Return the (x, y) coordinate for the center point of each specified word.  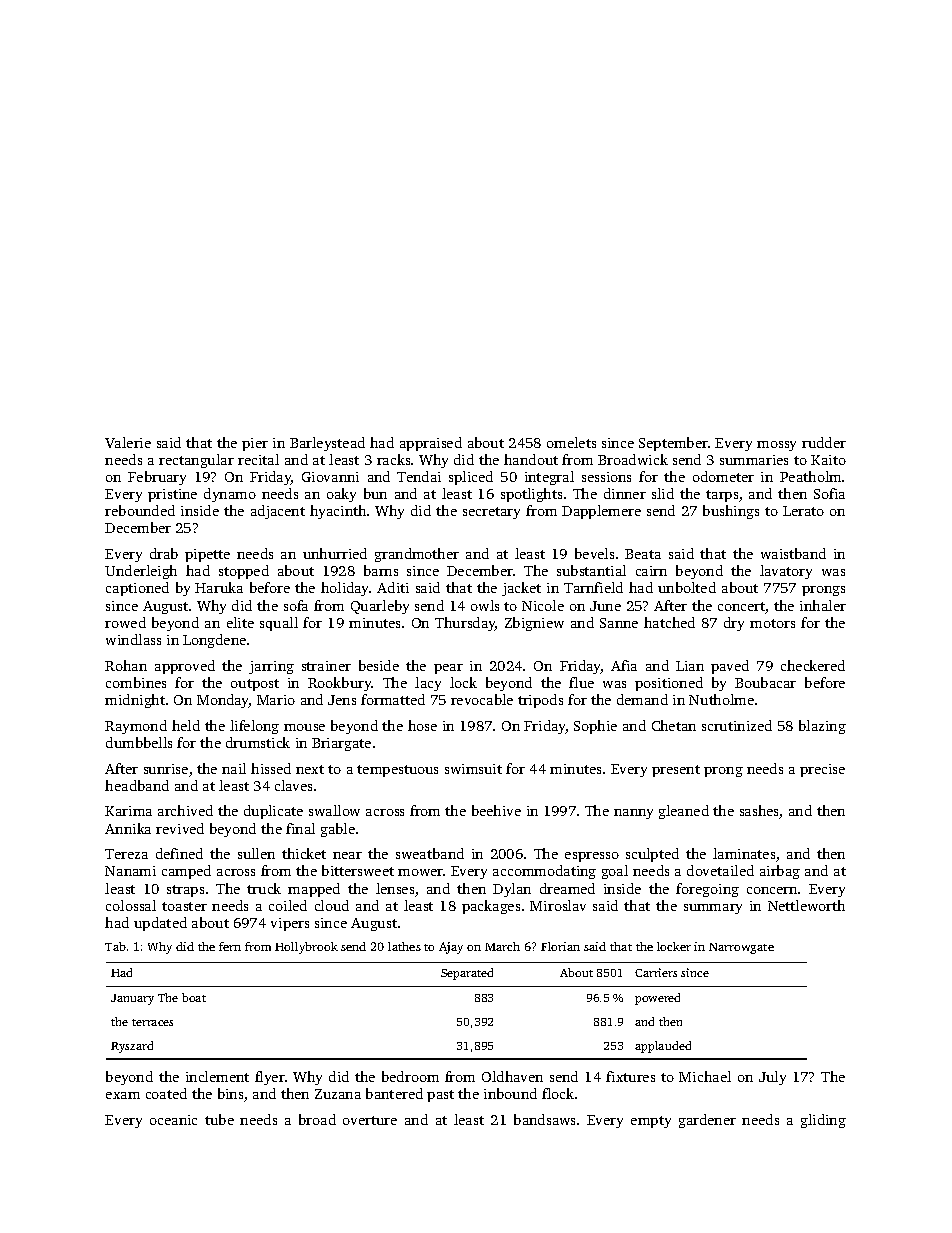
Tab (115, 946)
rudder (824, 442)
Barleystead (327, 444)
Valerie (128, 442)
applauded (663, 1047)
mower (421, 872)
